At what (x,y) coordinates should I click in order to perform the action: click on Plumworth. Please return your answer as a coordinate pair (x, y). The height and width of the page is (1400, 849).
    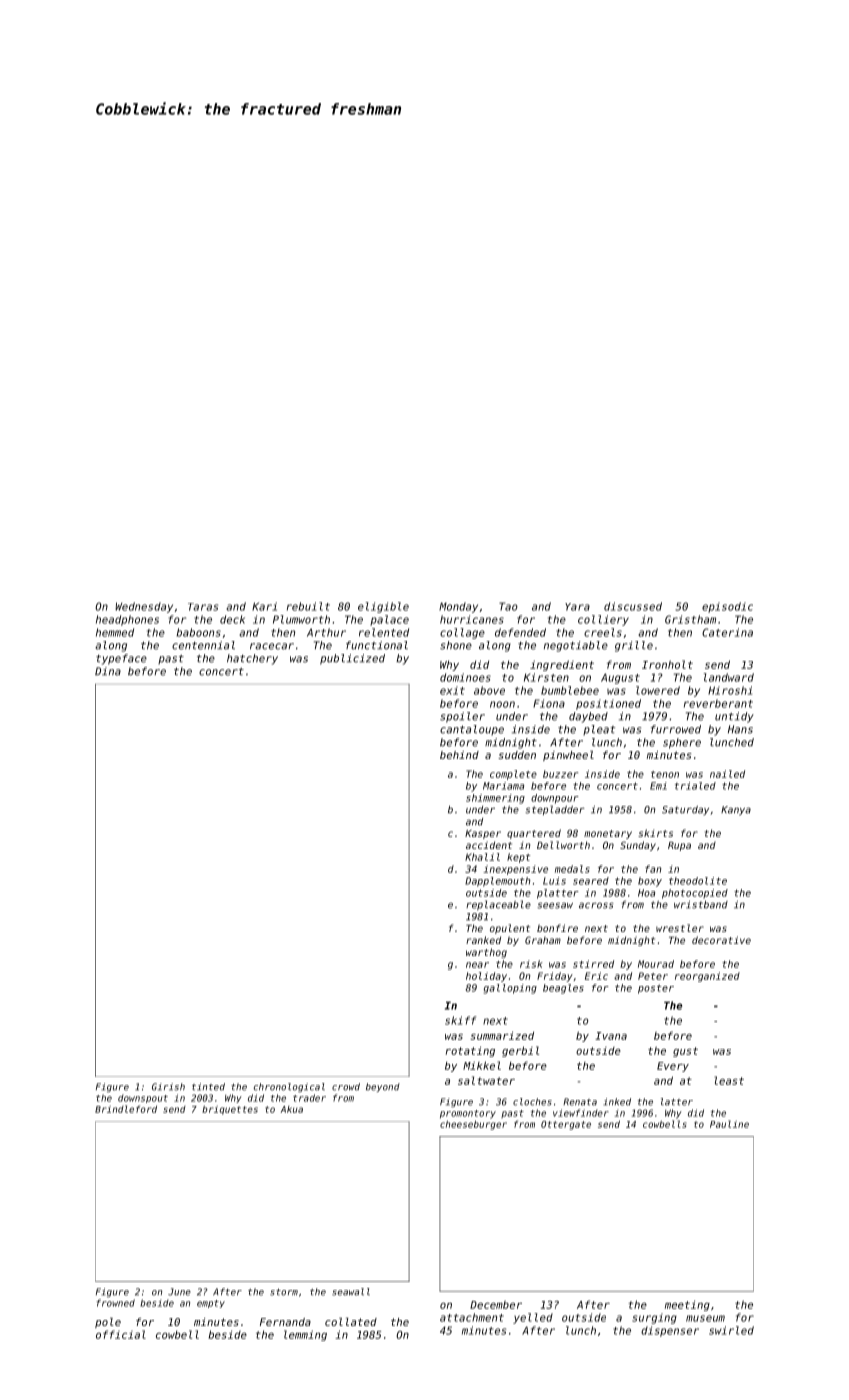
    Looking at the image, I should click on (301, 619).
